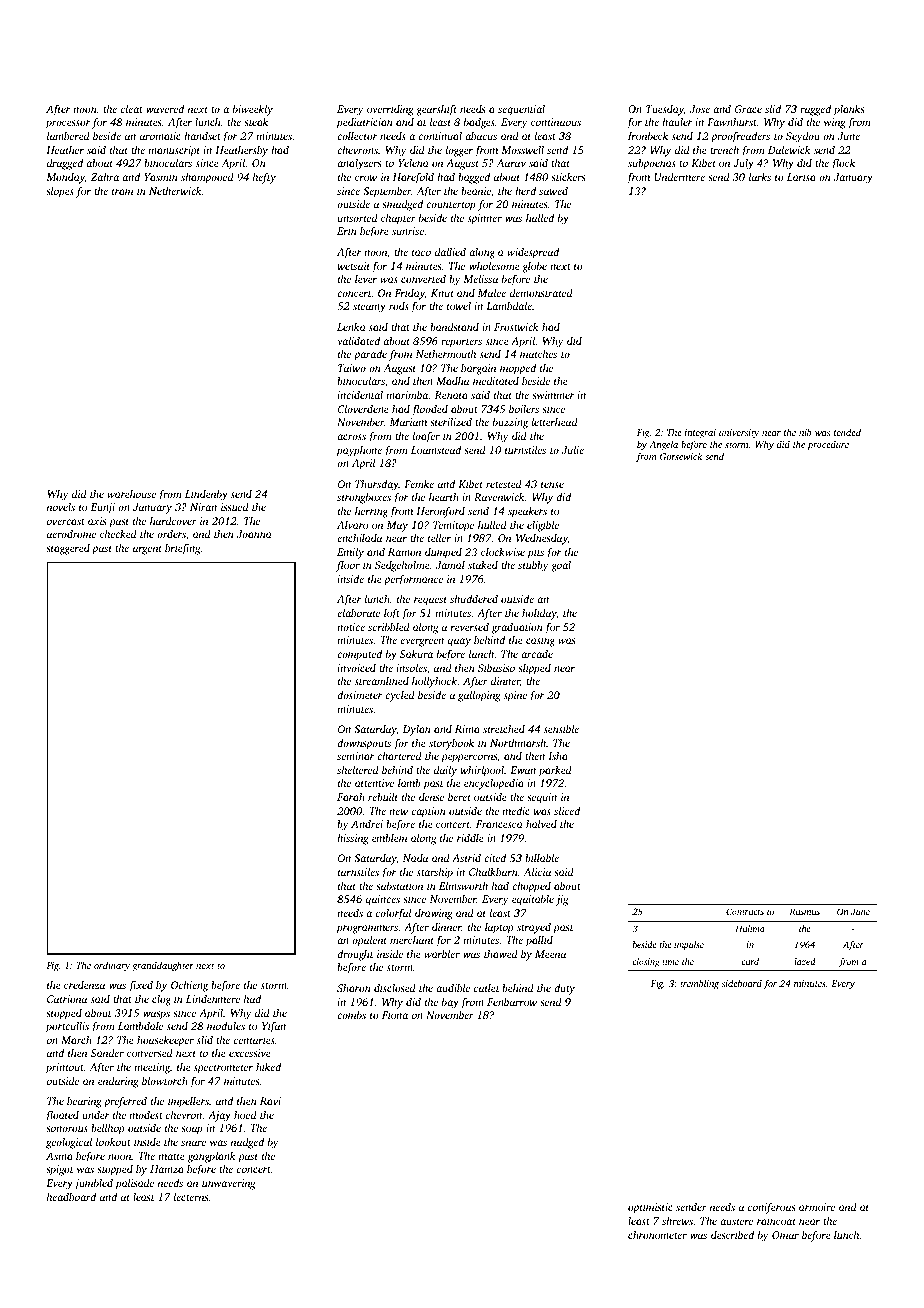 This image has width=924, height=1308. What do you see at coordinates (354, 266) in the image?
I see `wetsuit` at bounding box center [354, 266].
